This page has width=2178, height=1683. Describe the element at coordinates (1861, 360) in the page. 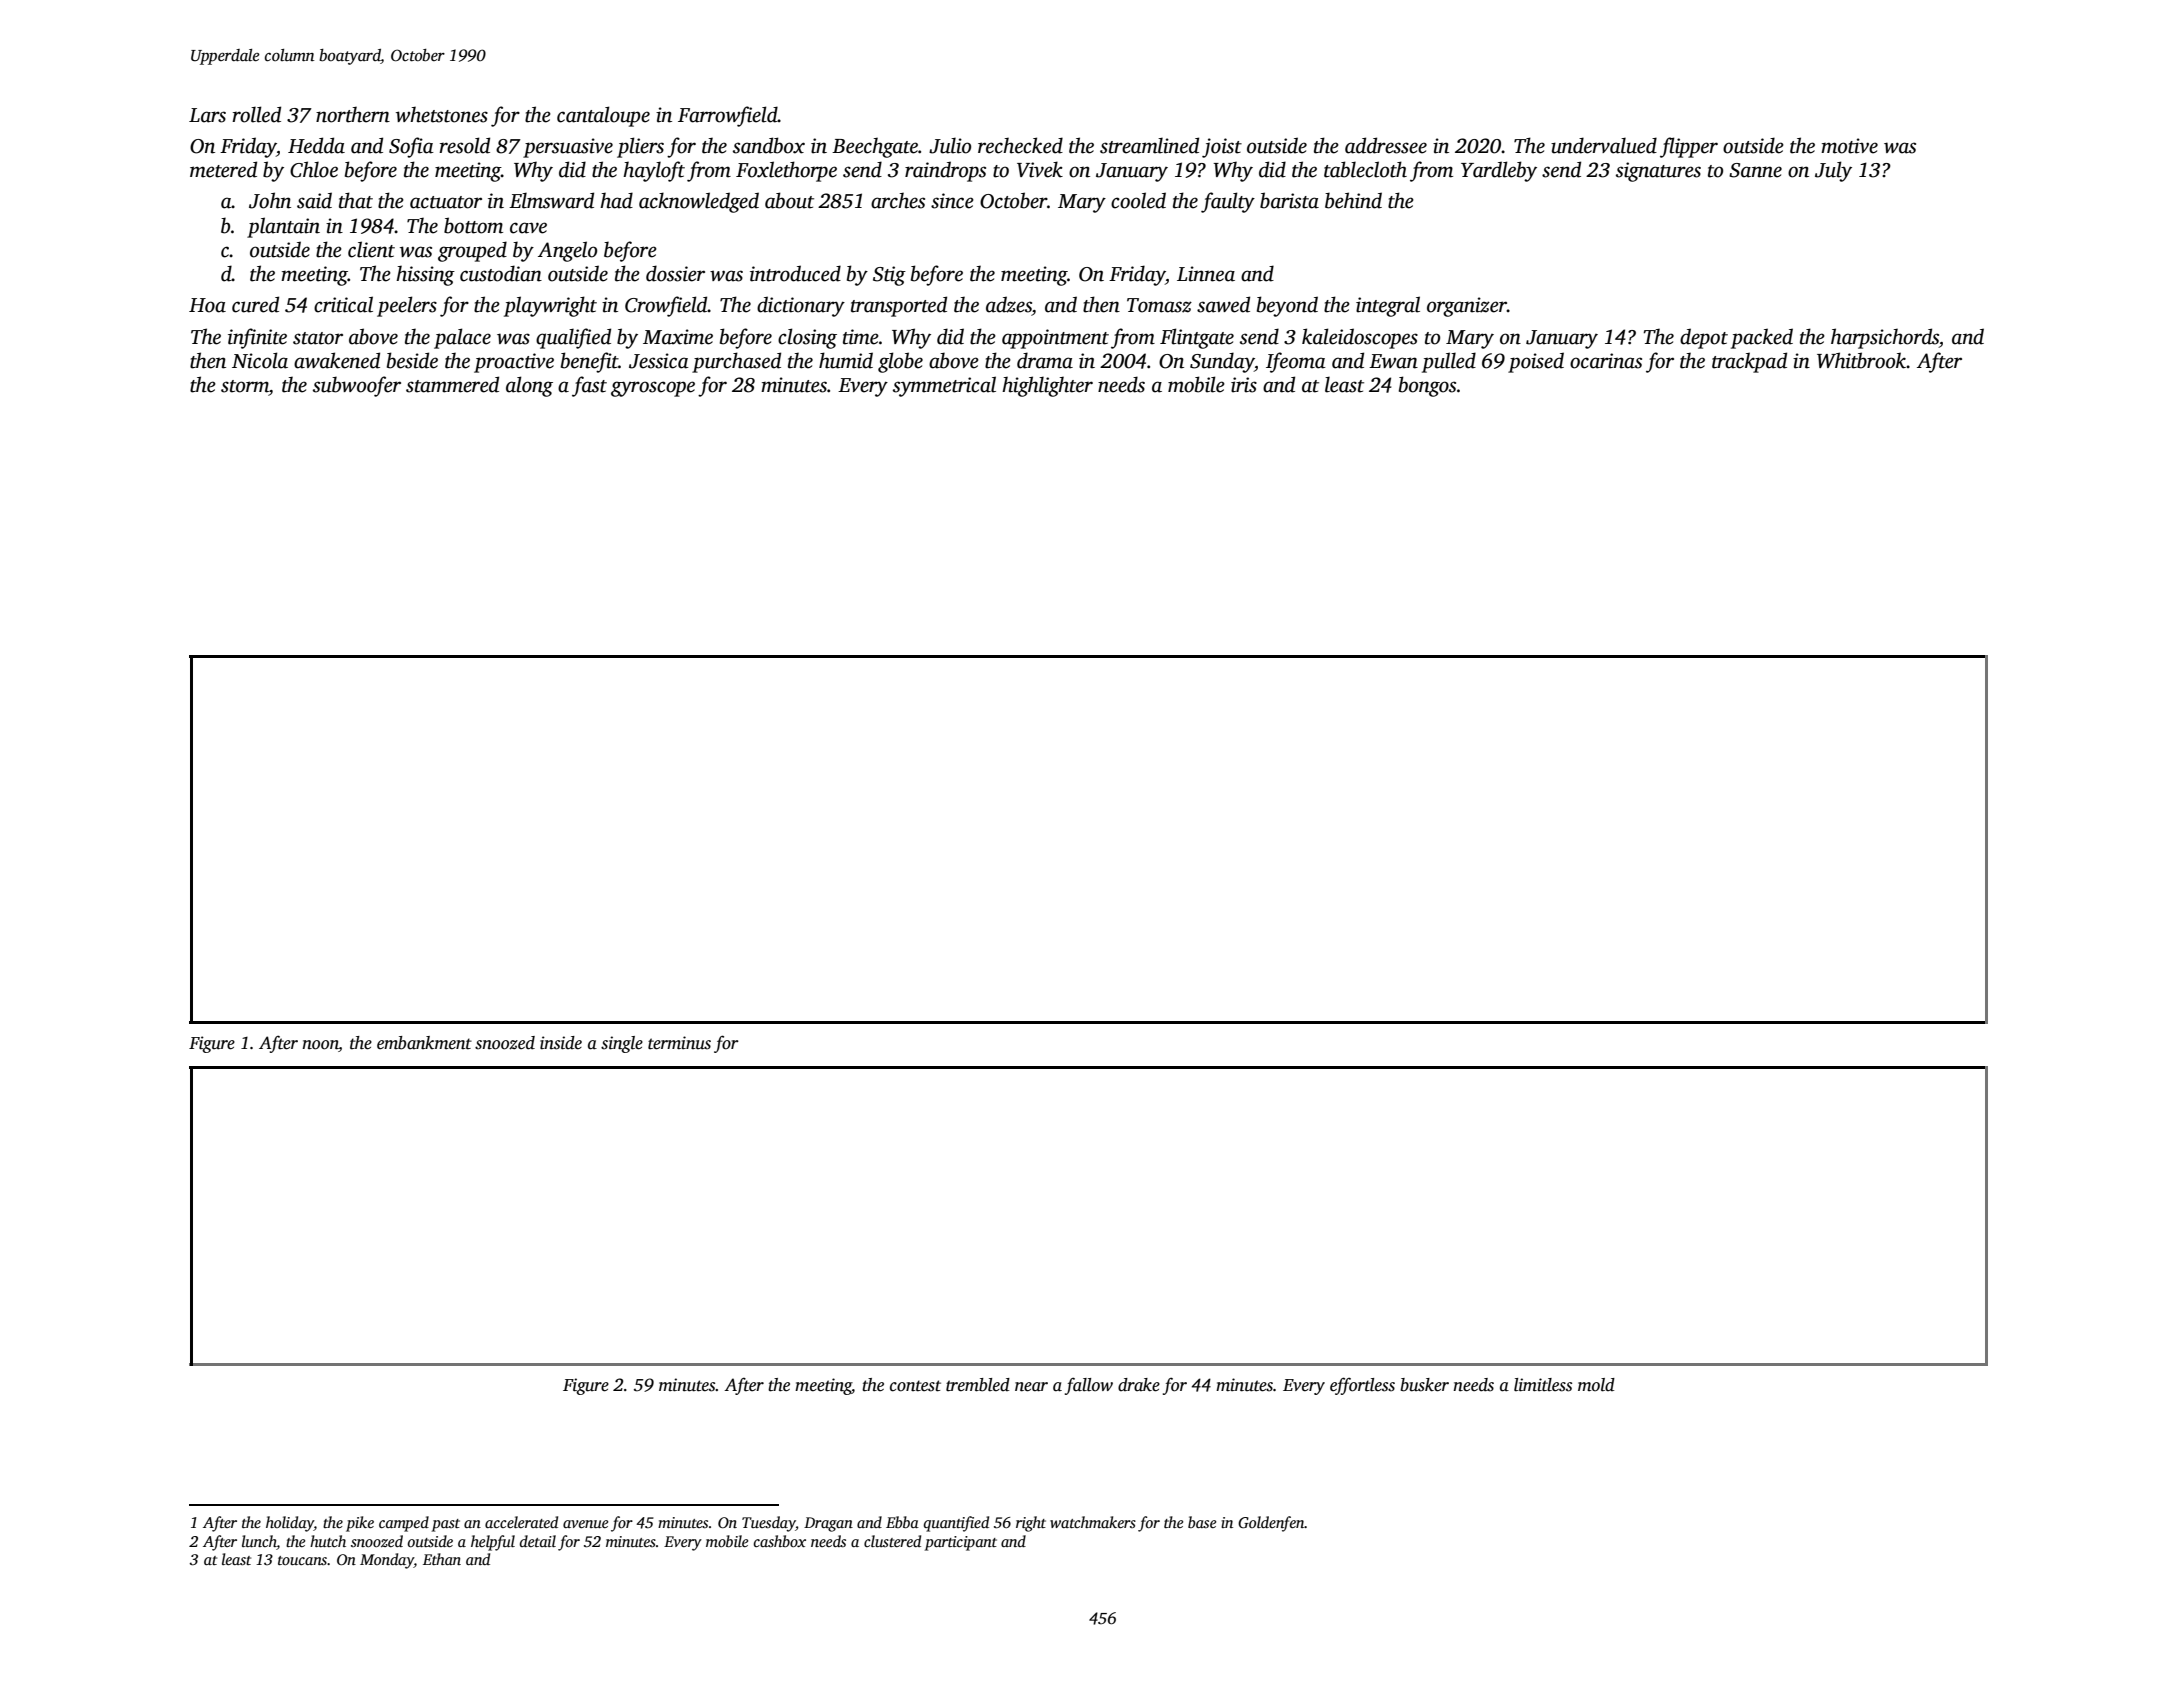

I see `Whitbrook` at that location.
